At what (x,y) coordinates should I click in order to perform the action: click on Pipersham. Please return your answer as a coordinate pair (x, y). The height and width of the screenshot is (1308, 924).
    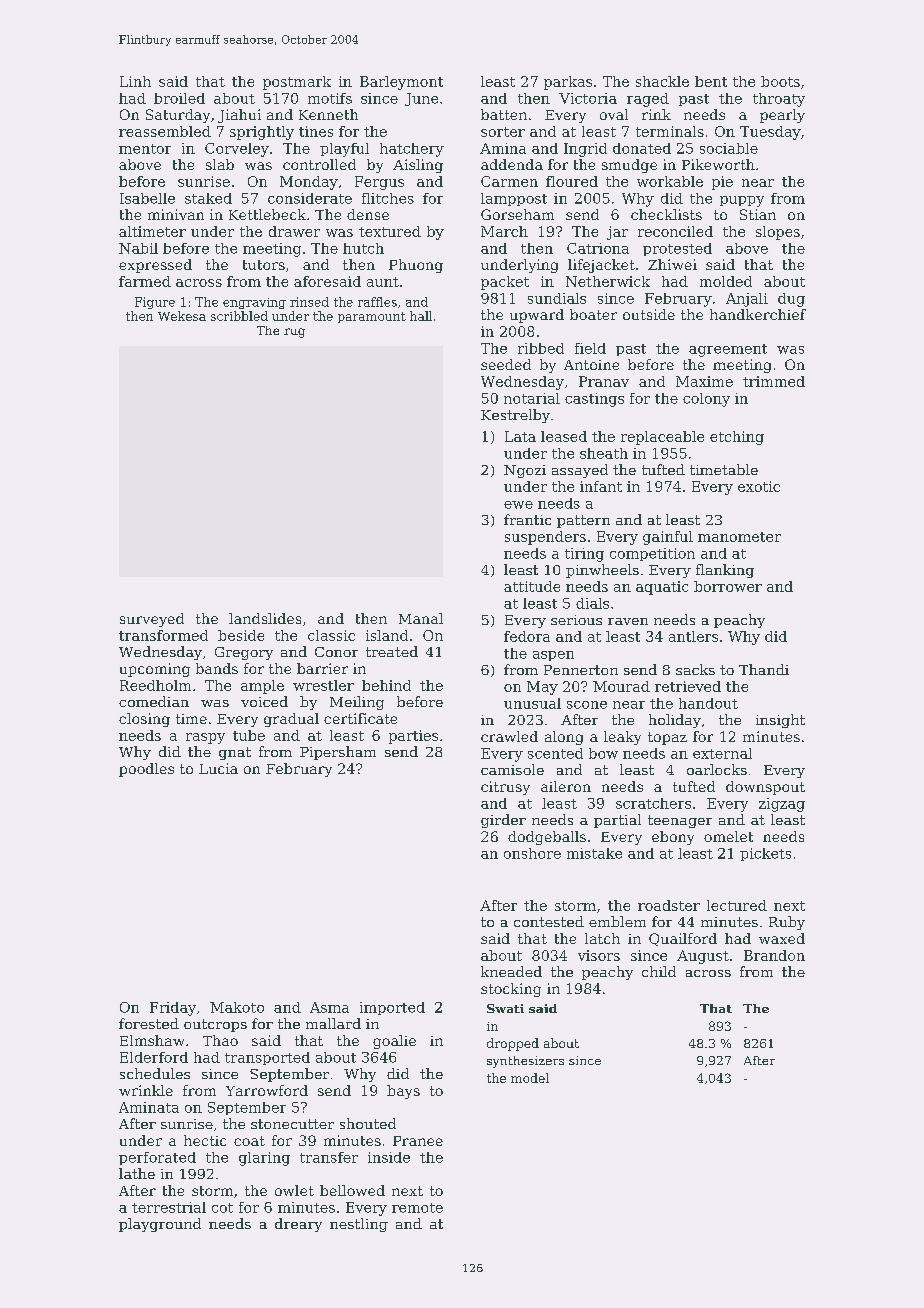
    Looking at the image, I should click on (338, 753).
